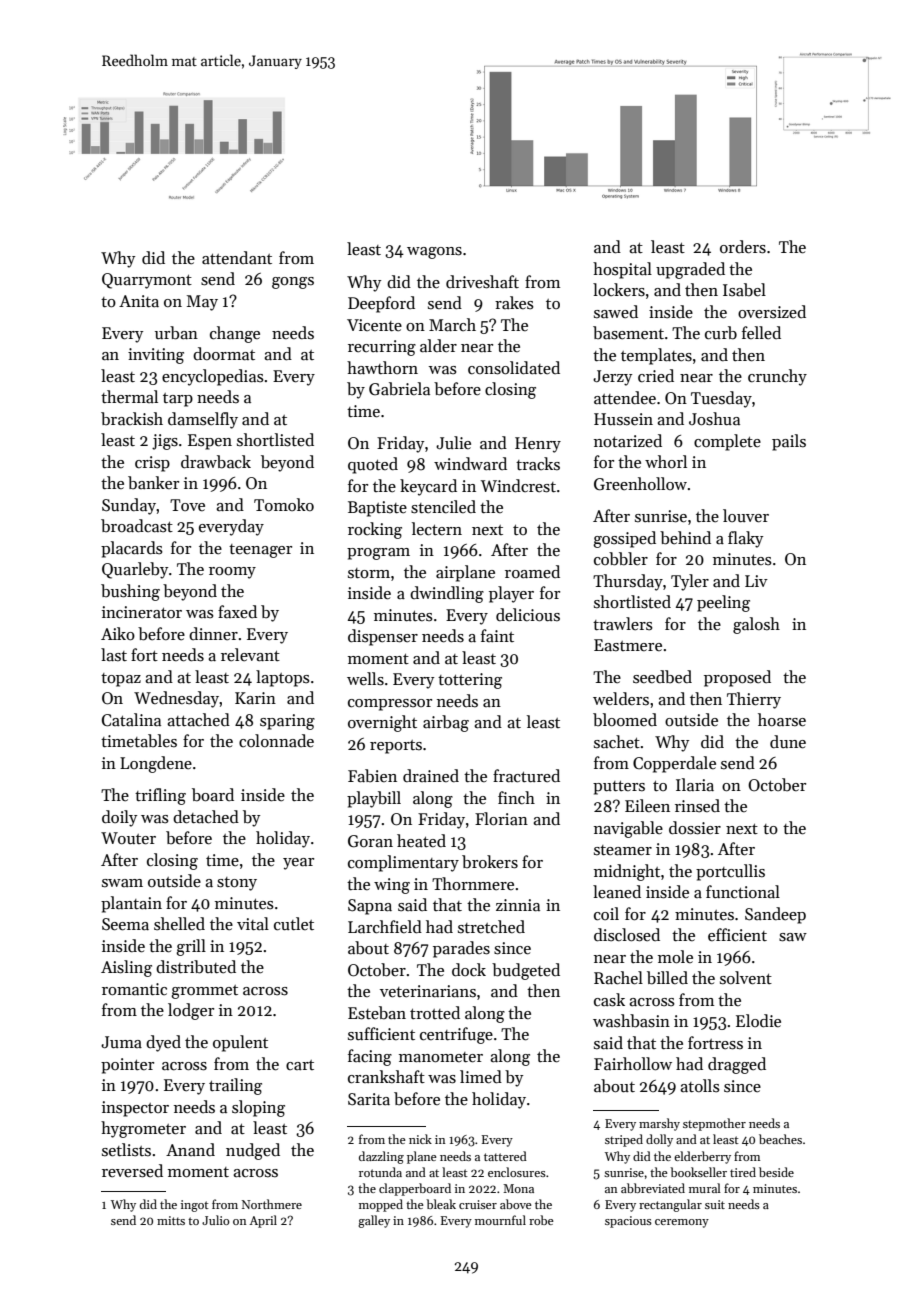 This screenshot has height=1316, width=908. What do you see at coordinates (392, 886) in the screenshot?
I see `wing` at bounding box center [392, 886].
